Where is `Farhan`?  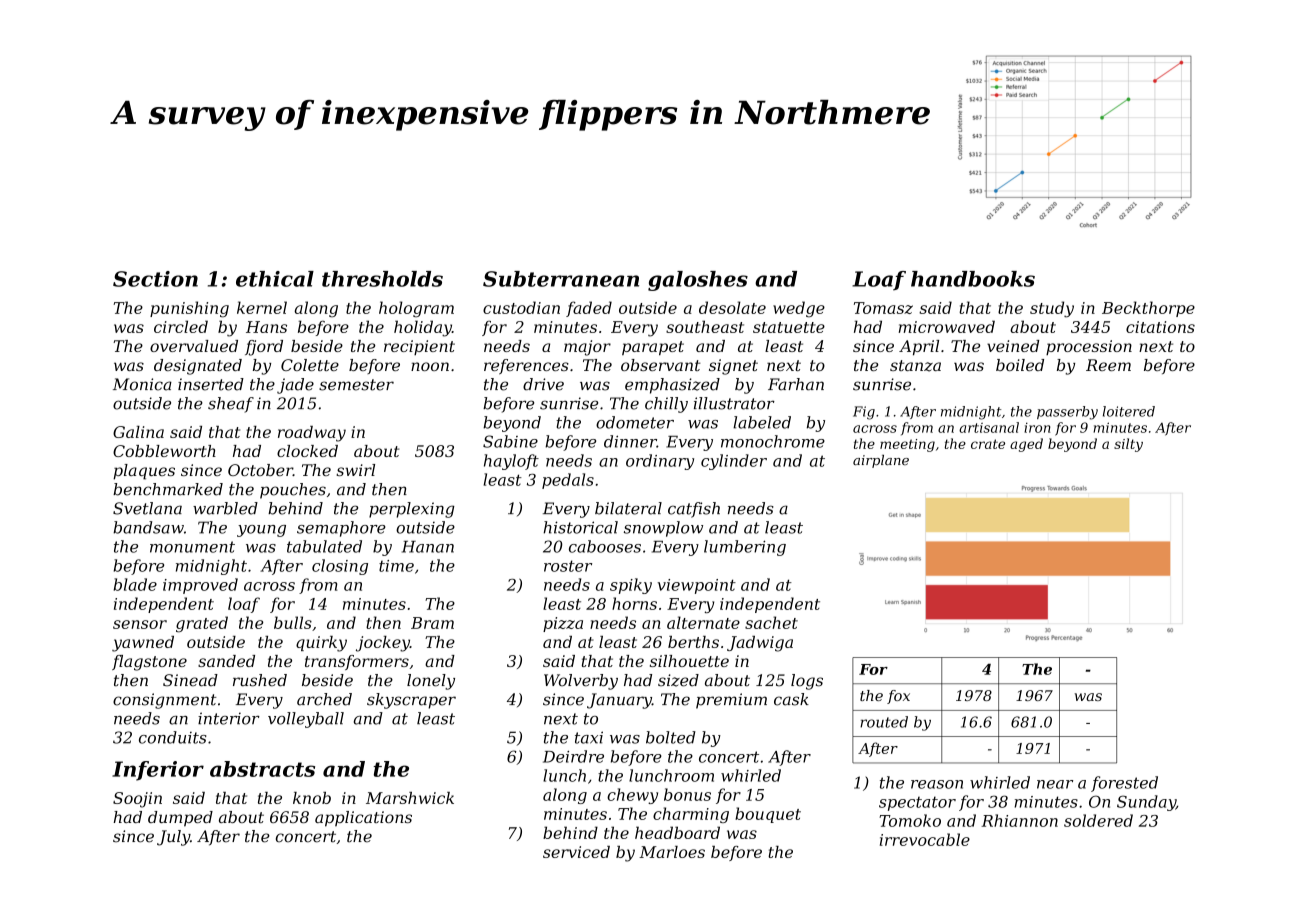 Farhan is located at coordinates (796, 384).
